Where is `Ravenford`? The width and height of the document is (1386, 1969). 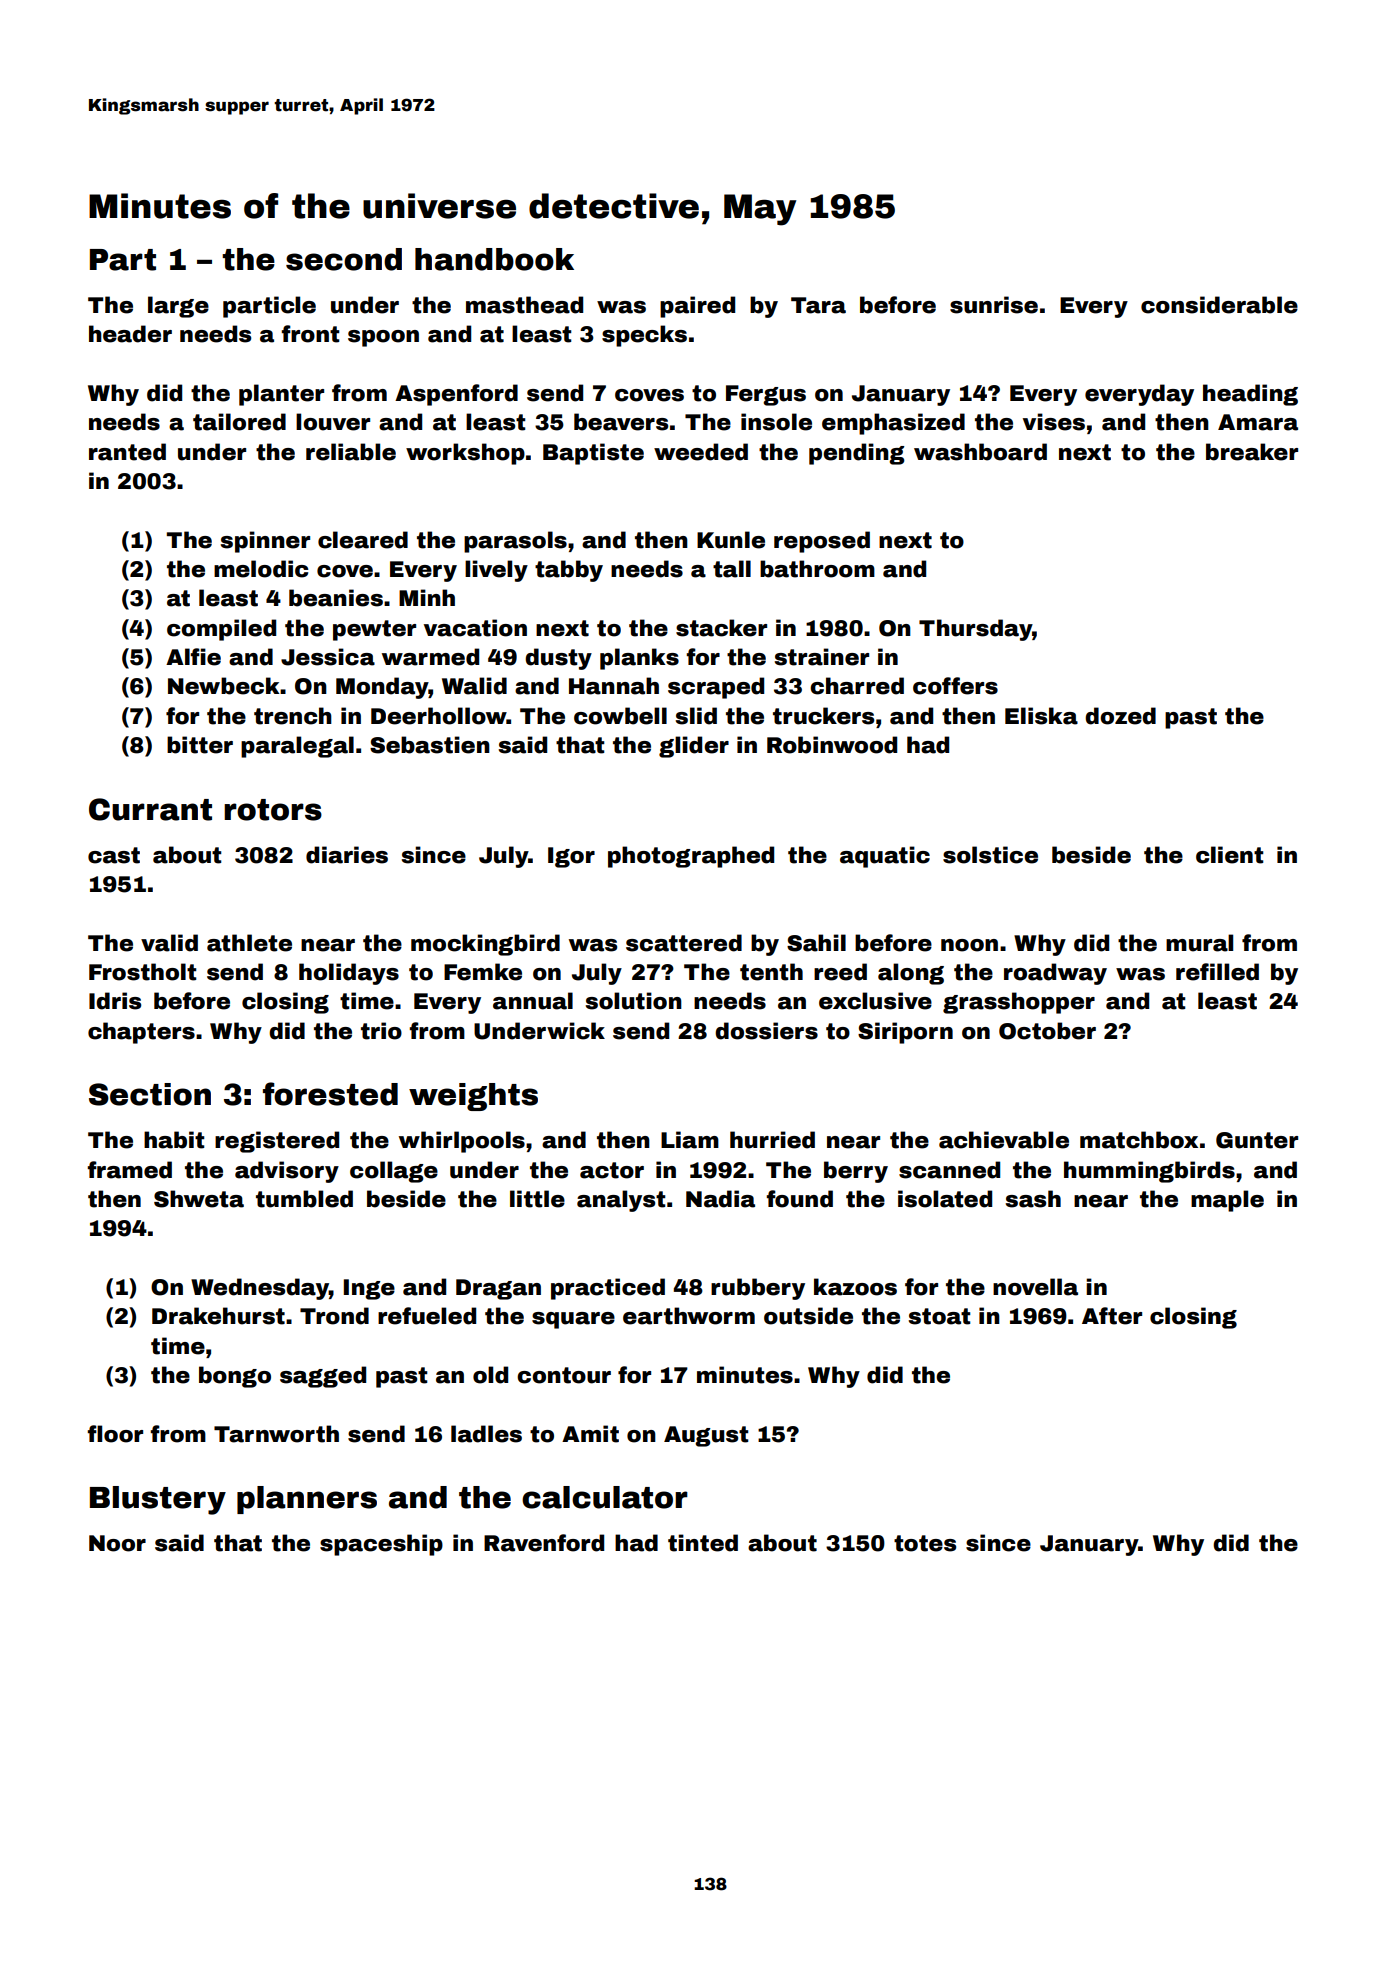 Ravenford is located at coordinates (544, 1543).
